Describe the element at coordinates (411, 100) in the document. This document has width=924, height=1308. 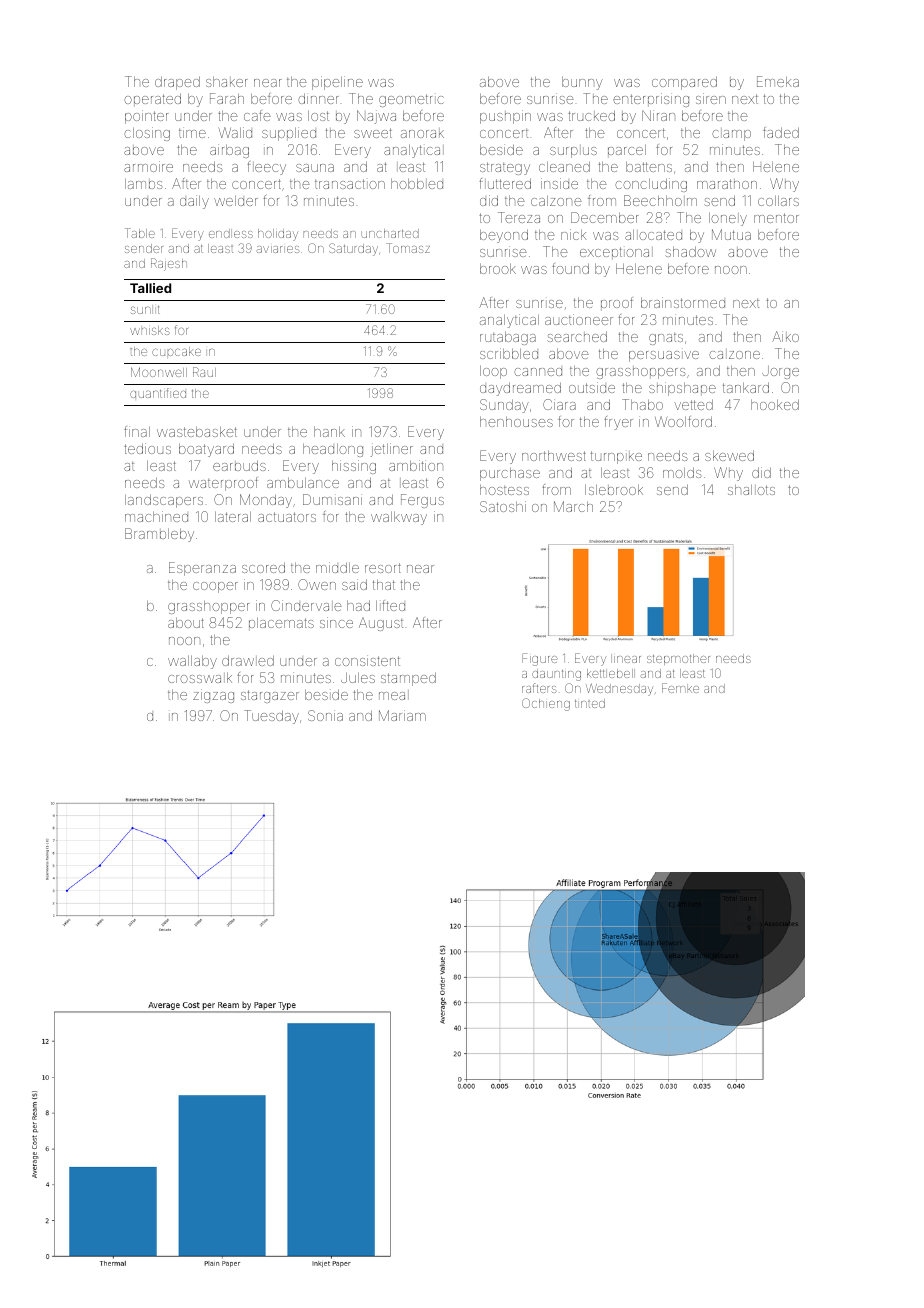
I see `geometric` at that location.
